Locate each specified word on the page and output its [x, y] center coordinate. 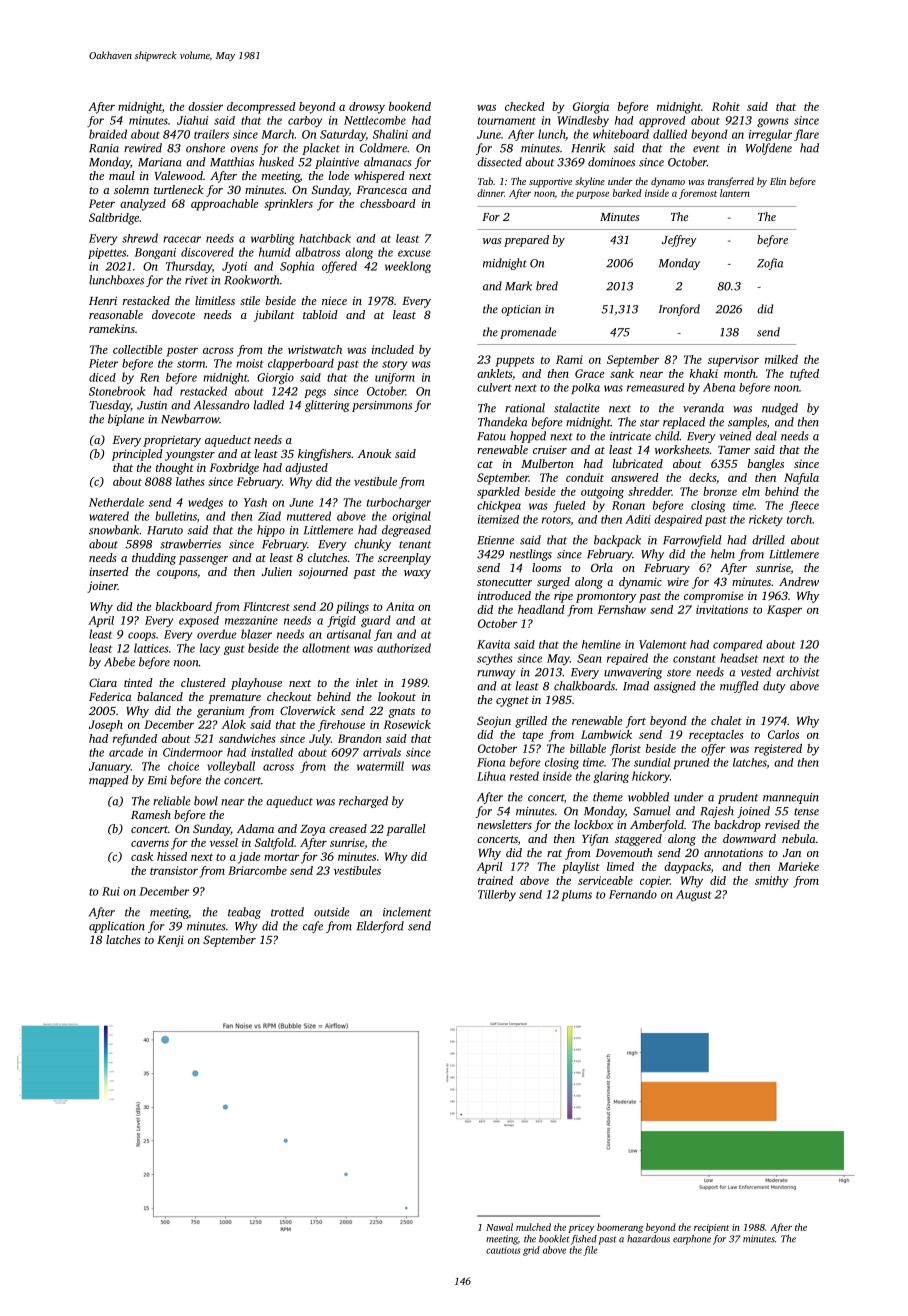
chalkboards [584, 686]
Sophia [297, 267]
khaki [704, 373]
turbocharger [399, 504]
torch [799, 519]
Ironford [679, 310]
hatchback [325, 238]
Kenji [170, 941]
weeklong [408, 267]
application [117, 927]
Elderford [380, 927]
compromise [713, 597]
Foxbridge [234, 469]
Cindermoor [193, 752]
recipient [711, 1228]
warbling [272, 240]
